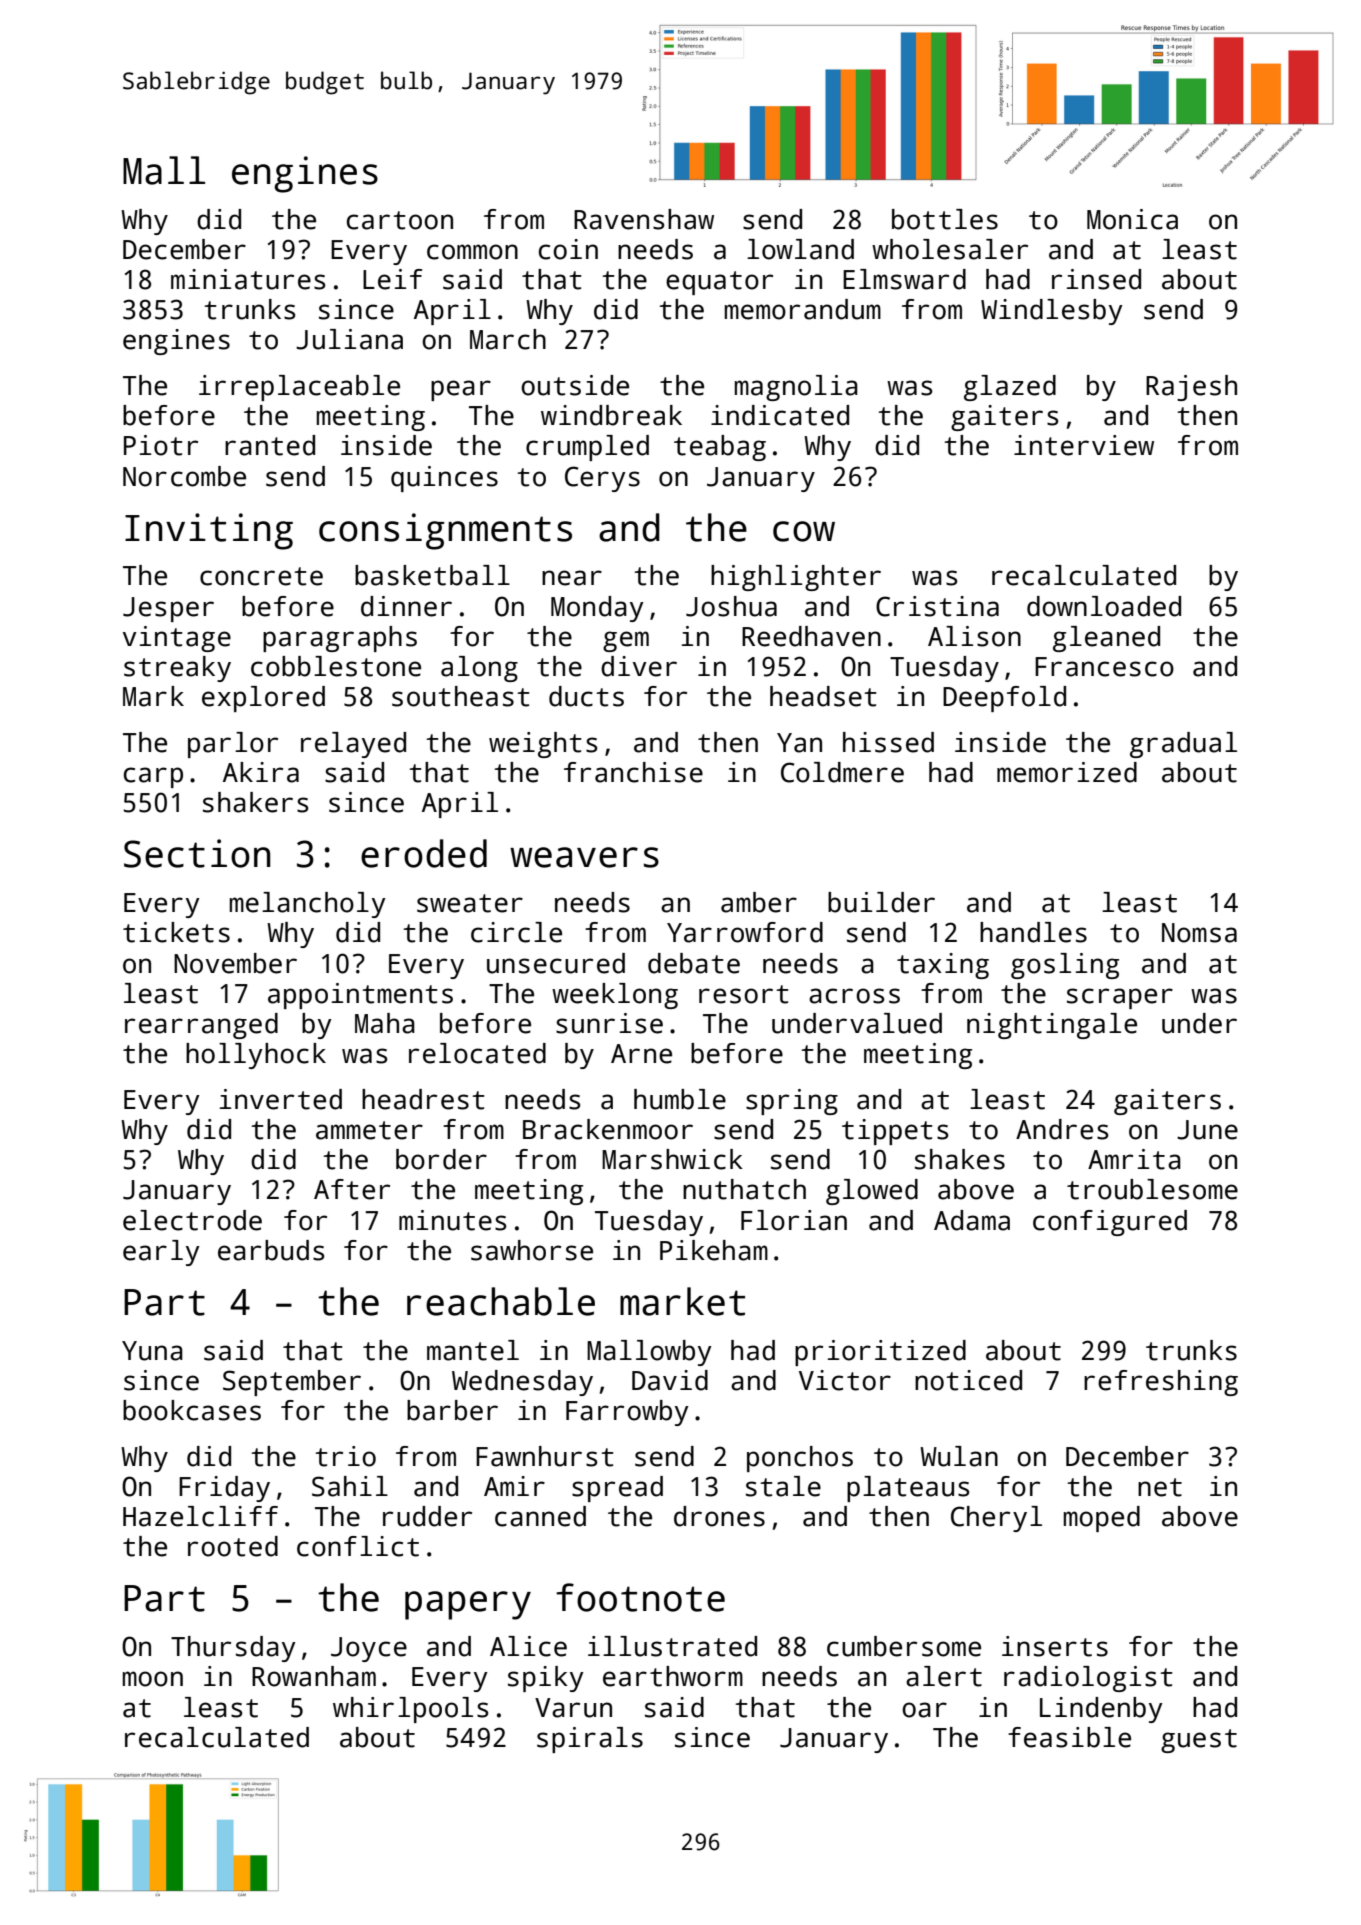 Image resolution: width=1361 pixels, height=1925 pixels. What do you see at coordinates (314, 1676) in the screenshot?
I see `Rowanham` at bounding box center [314, 1676].
